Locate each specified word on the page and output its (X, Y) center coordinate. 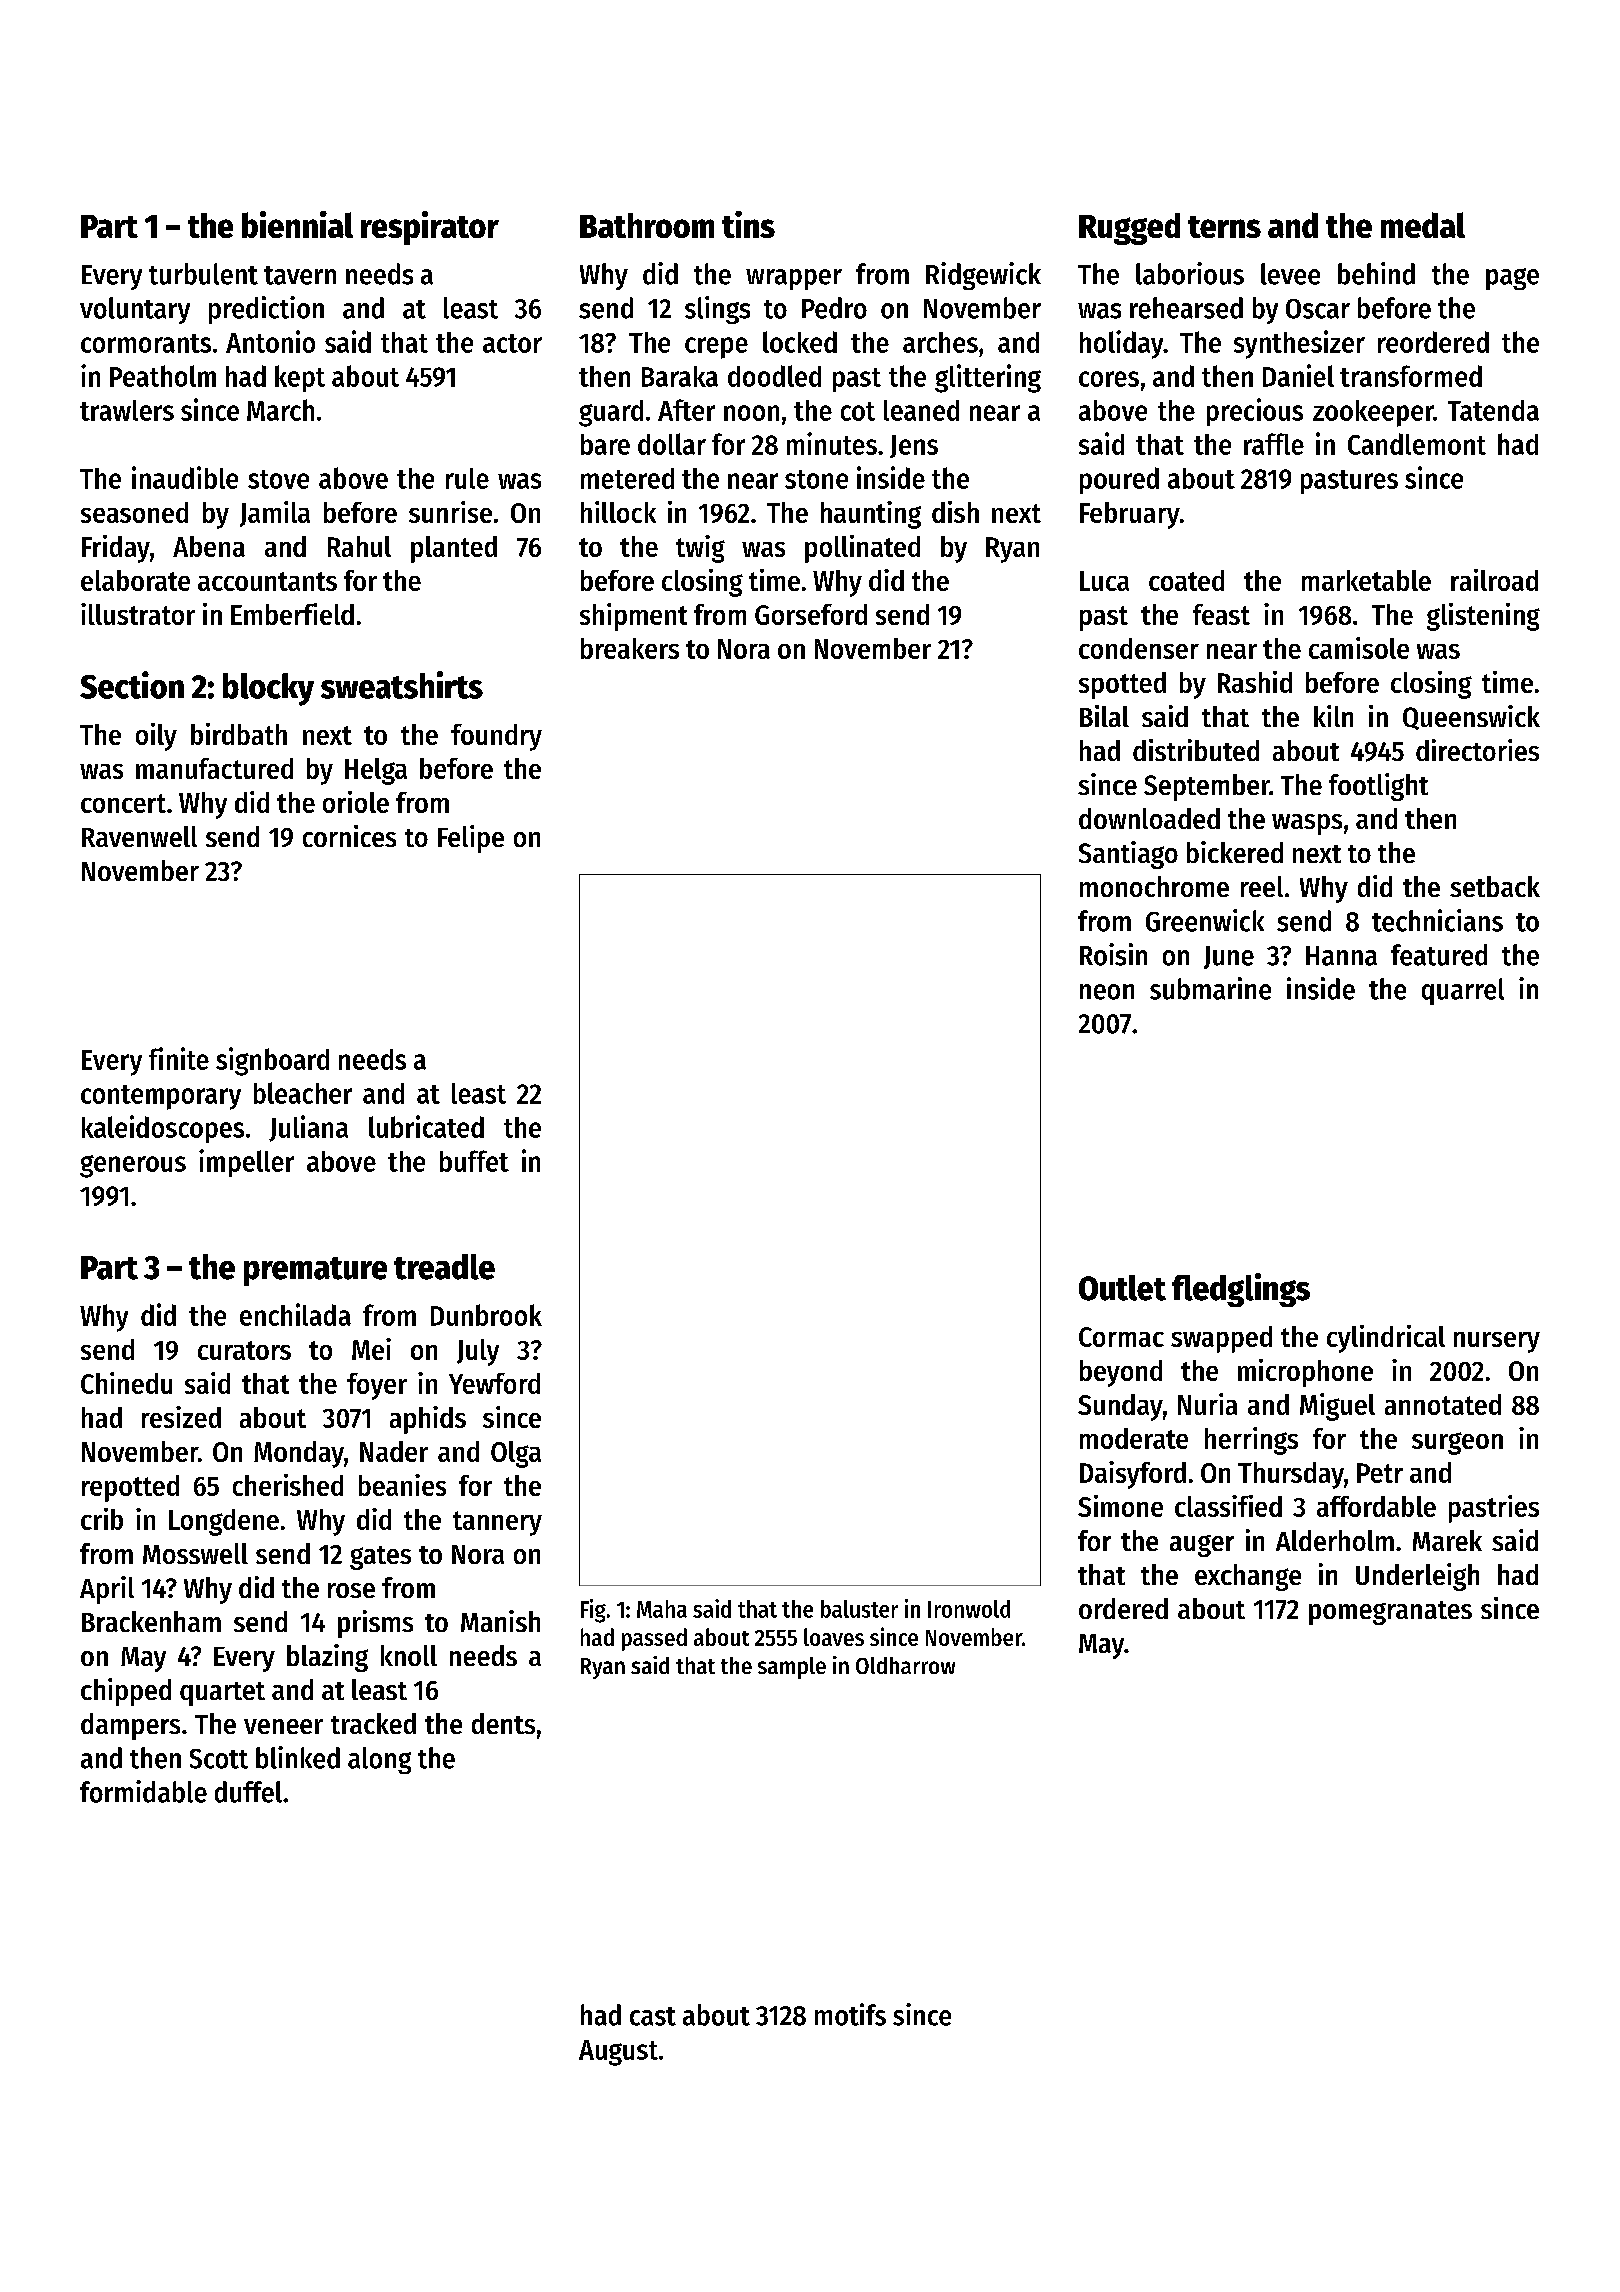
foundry (496, 737)
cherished (288, 1485)
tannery (497, 1523)
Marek (1447, 1540)
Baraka (680, 376)
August (618, 2053)
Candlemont (1417, 444)
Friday (116, 549)
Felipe (471, 839)
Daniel (1298, 375)
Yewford (494, 1383)
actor (512, 343)
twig (700, 549)
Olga (516, 1454)
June (1229, 957)
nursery (1497, 1342)
